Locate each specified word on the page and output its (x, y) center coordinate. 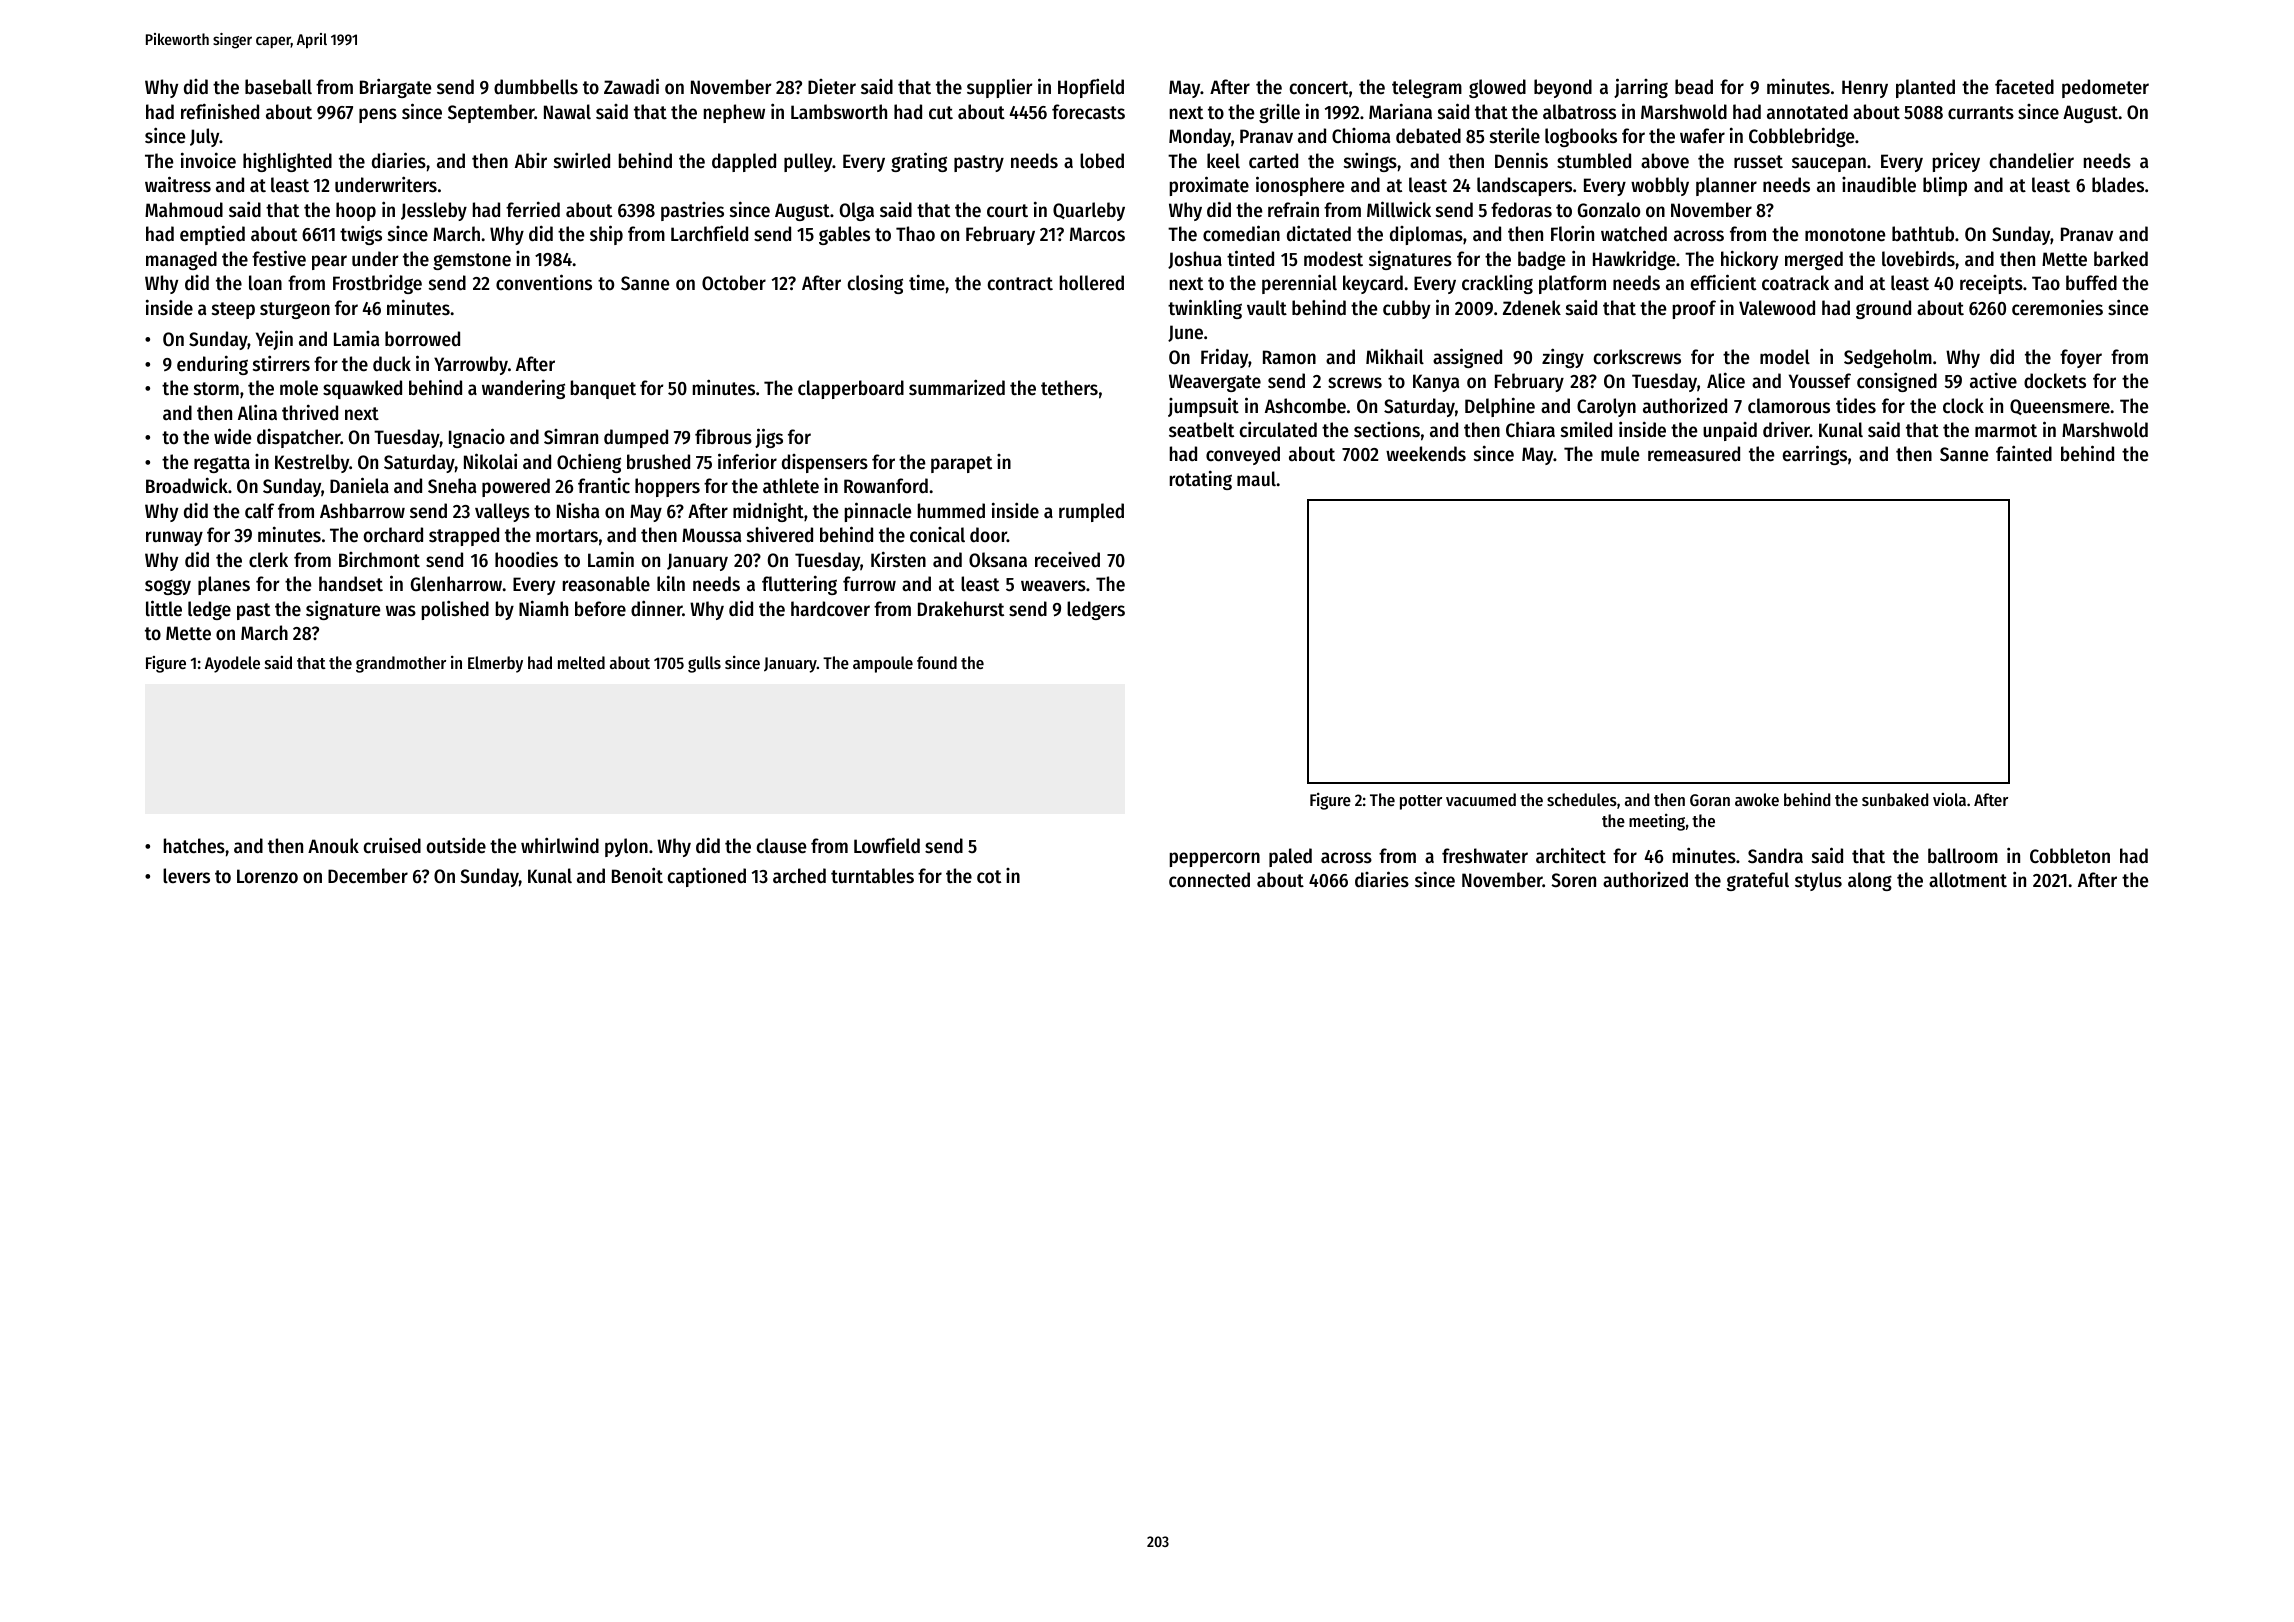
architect (1571, 855)
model (1785, 357)
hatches (194, 846)
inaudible (1879, 185)
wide (232, 436)
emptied (212, 235)
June (1185, 333)
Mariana (1400, 111)
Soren (1573, 880)
